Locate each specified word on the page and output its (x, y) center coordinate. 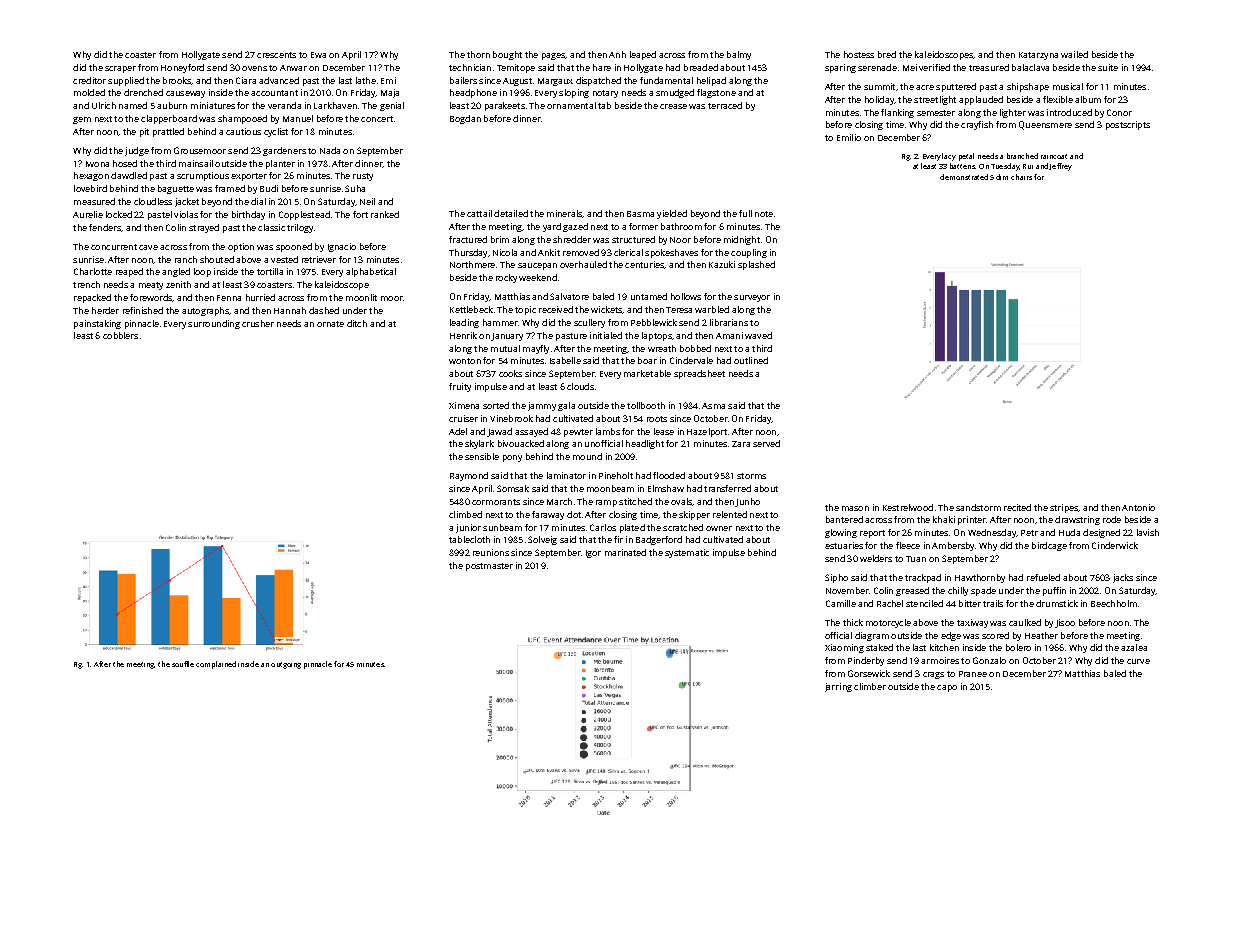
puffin (1054, 591)
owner (719, 528)
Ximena (464, 405)
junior (468, 528)
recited (1017, 507)
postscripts (1128, 125)
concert (377, 119)
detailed (511, 213)
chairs (1021, 177)
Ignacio (342, 247)
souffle (183, 664)
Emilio (849, 137)
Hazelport (707, 432)
